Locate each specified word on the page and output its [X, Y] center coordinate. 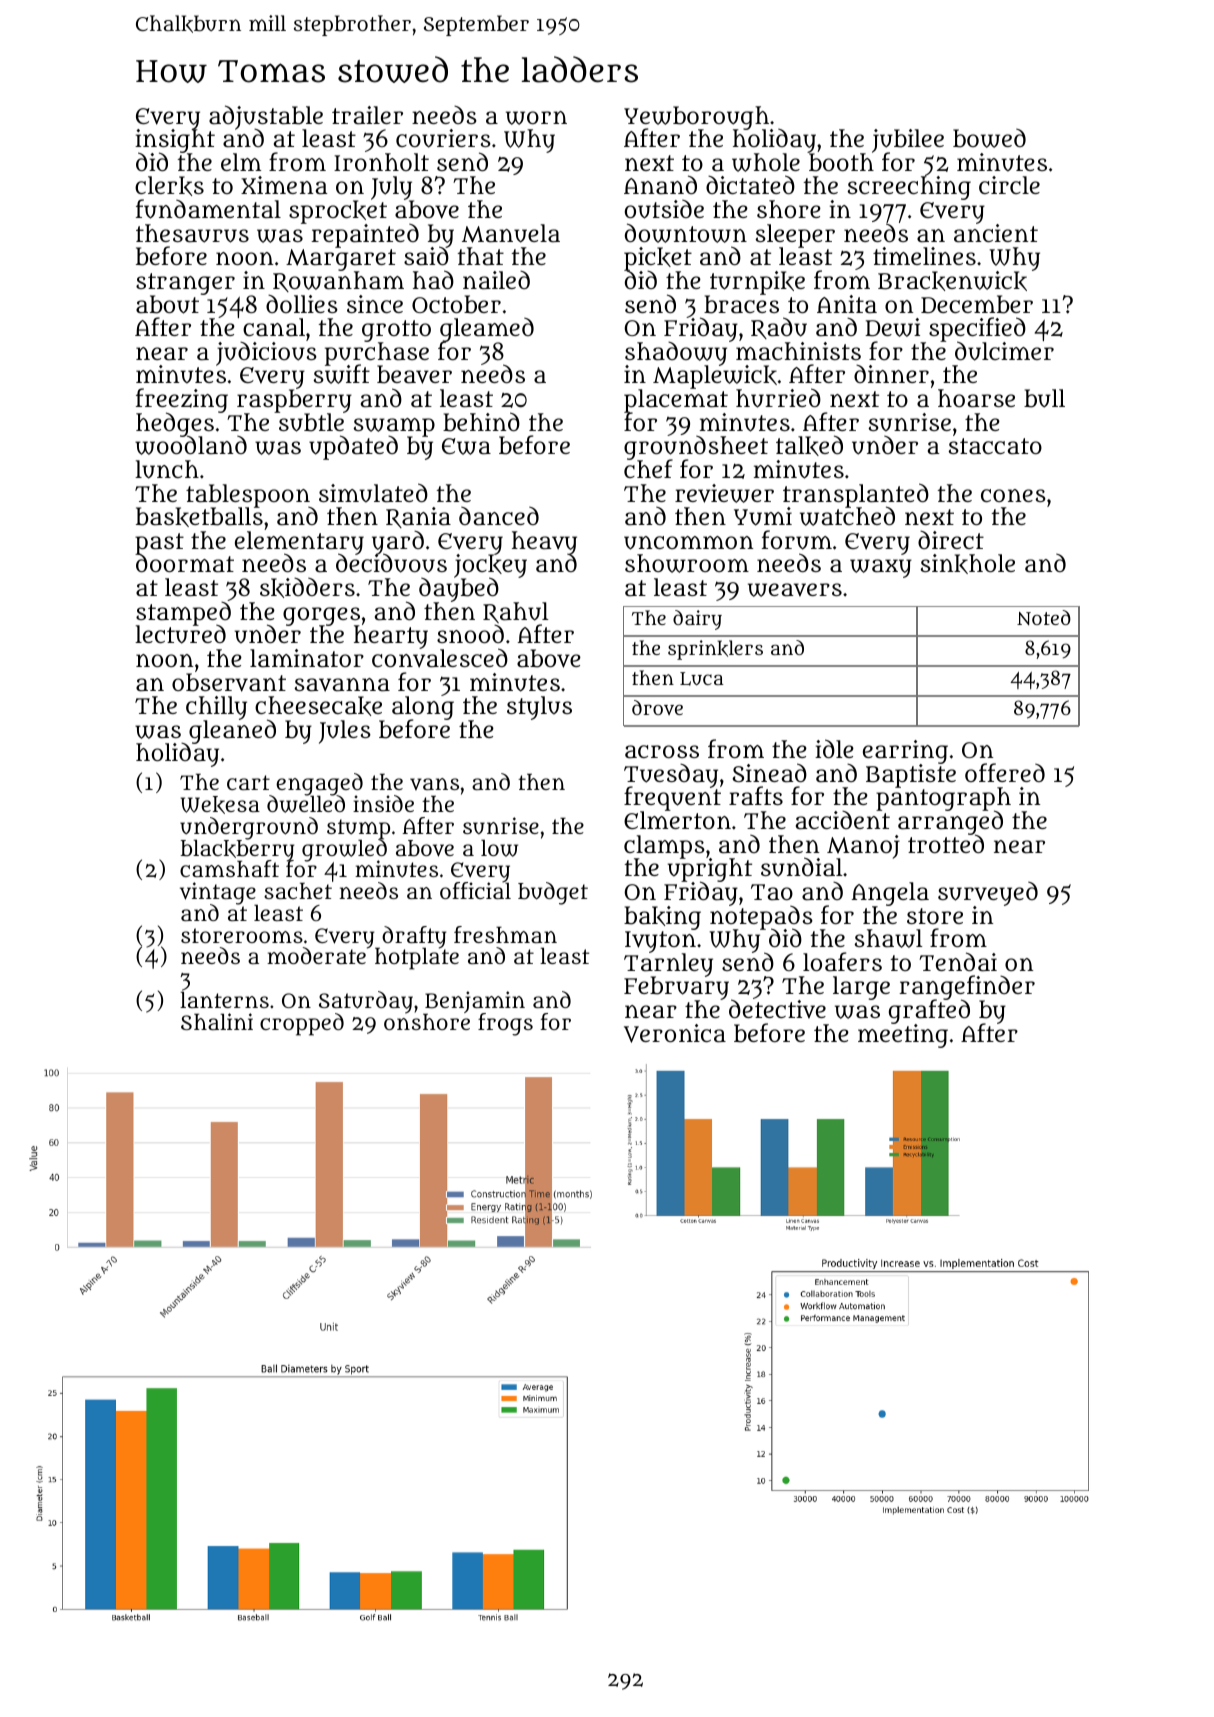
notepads [761, 918]
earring [905, 752]
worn [536, 118]
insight [175, 141]
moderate [317, 956]
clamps [664, 847]
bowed [989, 138]
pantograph [943, 800]
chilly [216, 708]
